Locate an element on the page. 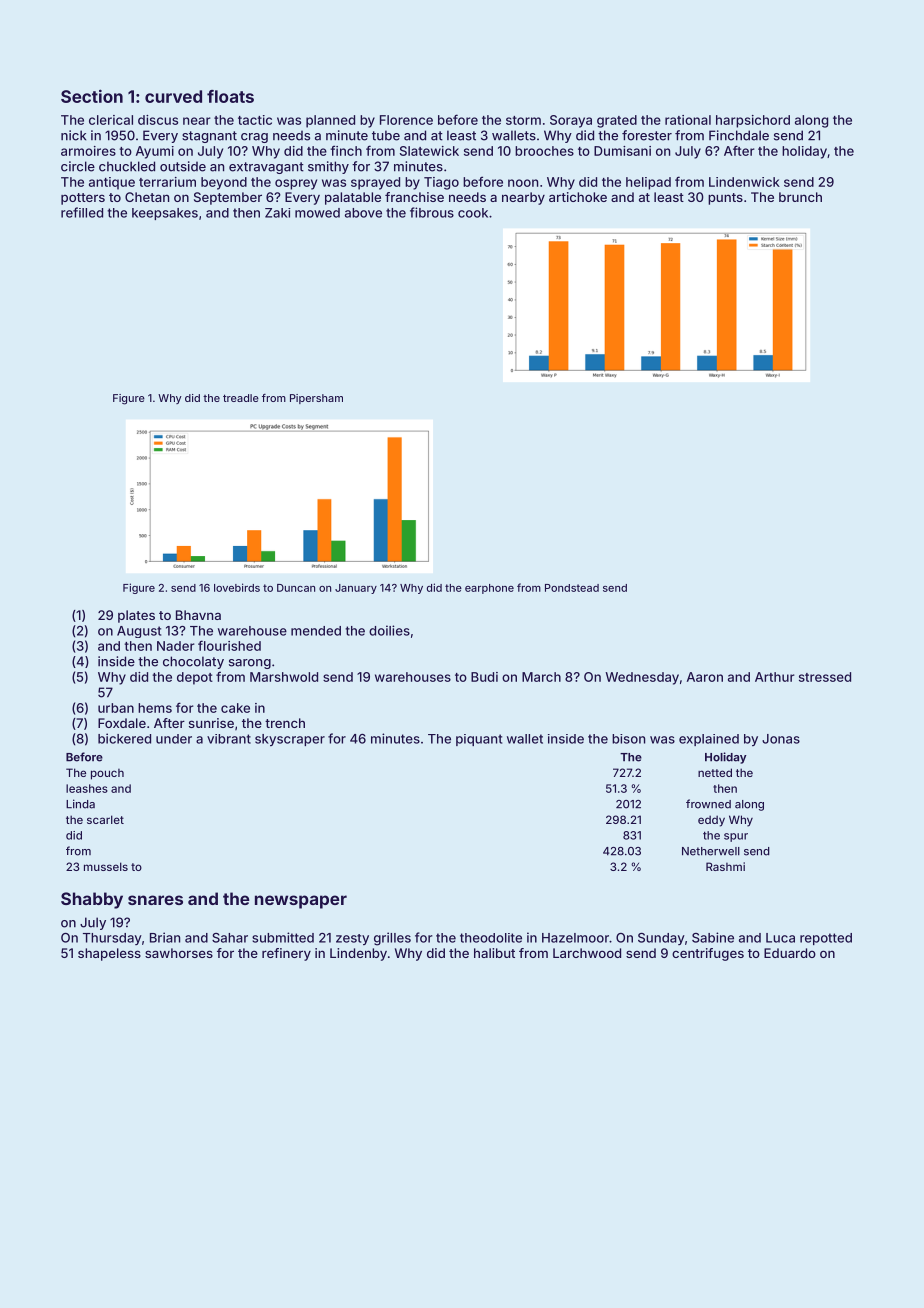 The image size is (924, 1308). Bhavna is located at coordinates (198, 615).
